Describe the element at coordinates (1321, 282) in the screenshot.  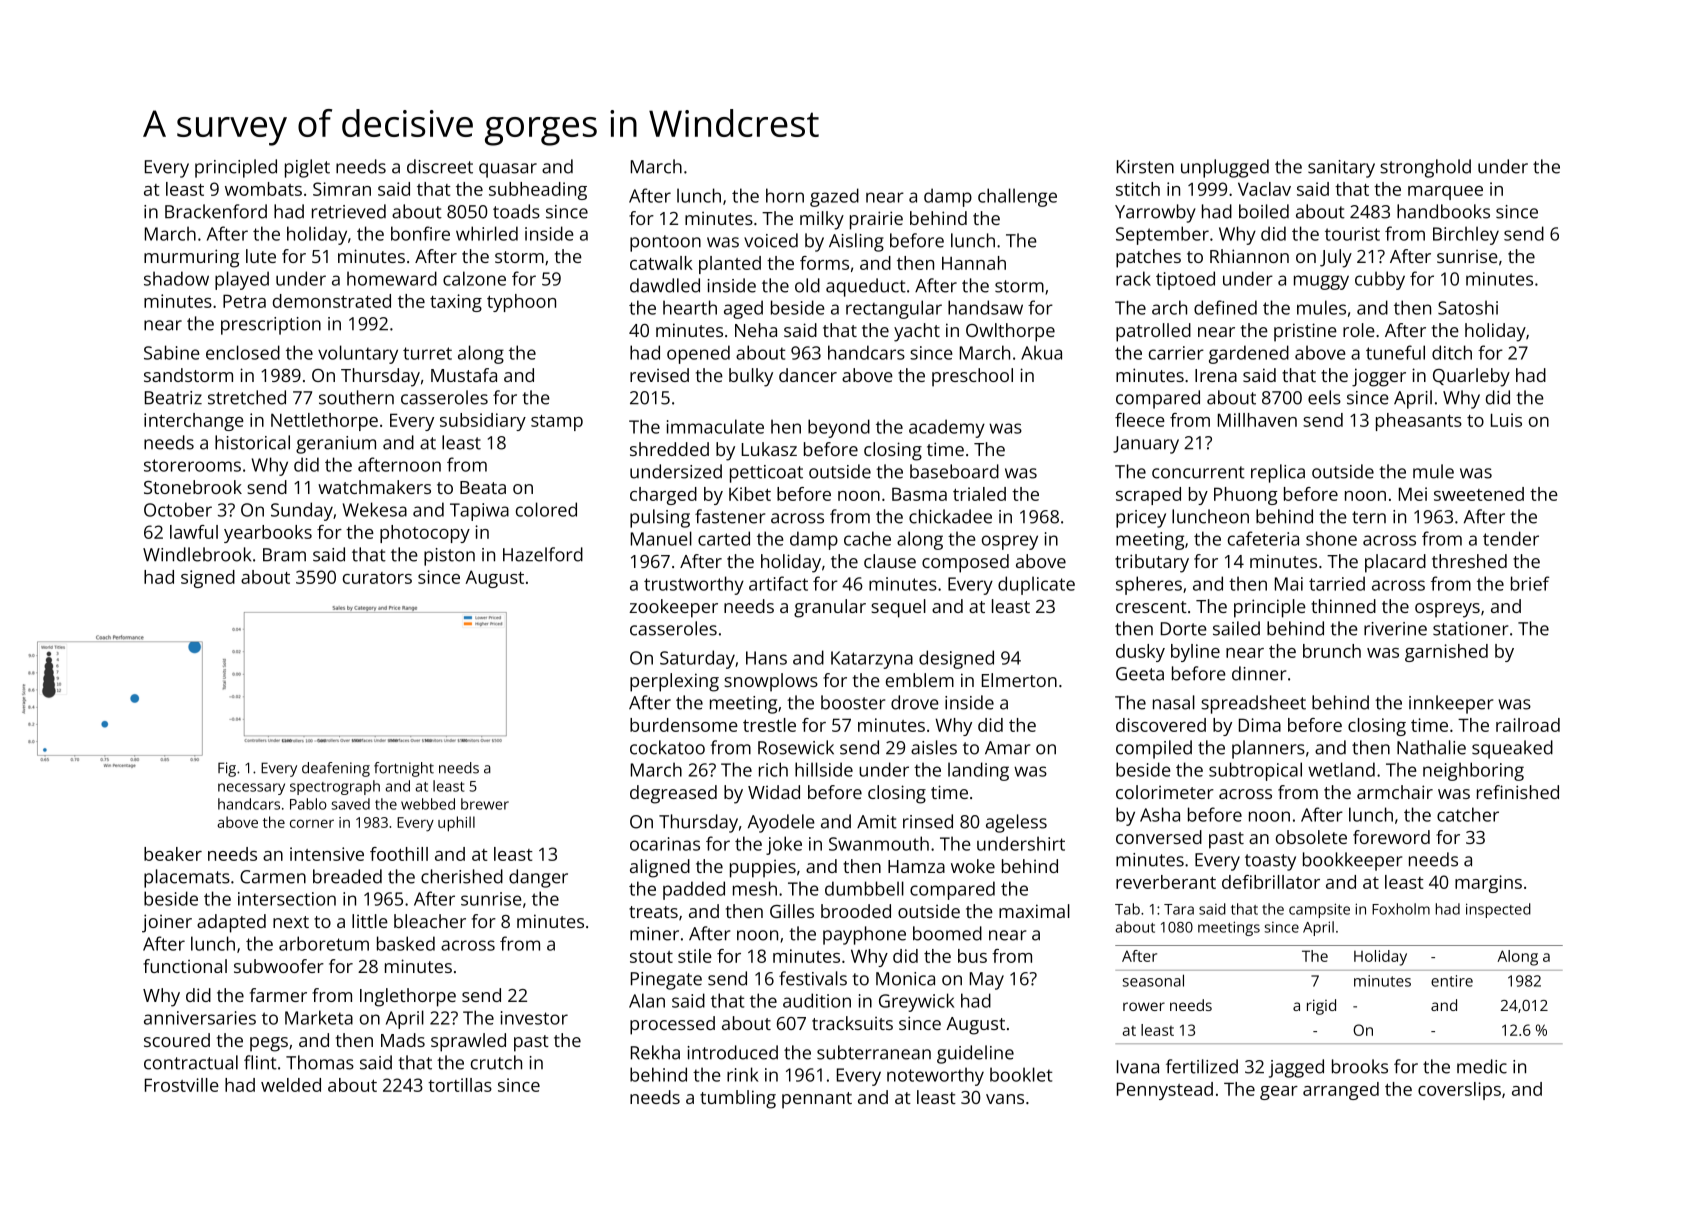
I see `muggy` at that location.
